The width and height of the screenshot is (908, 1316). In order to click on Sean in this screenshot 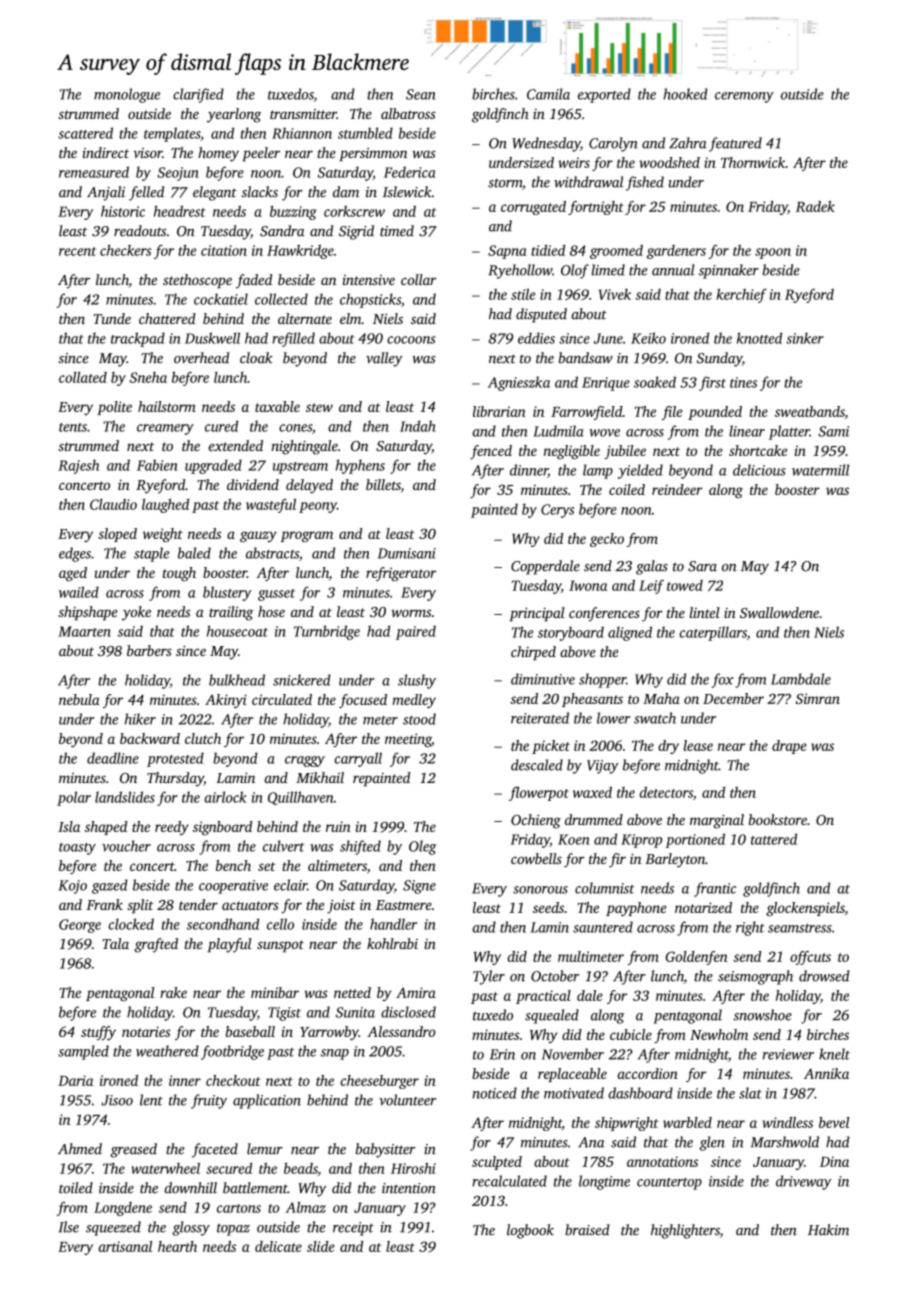, I will do `click(420, 94)`.
